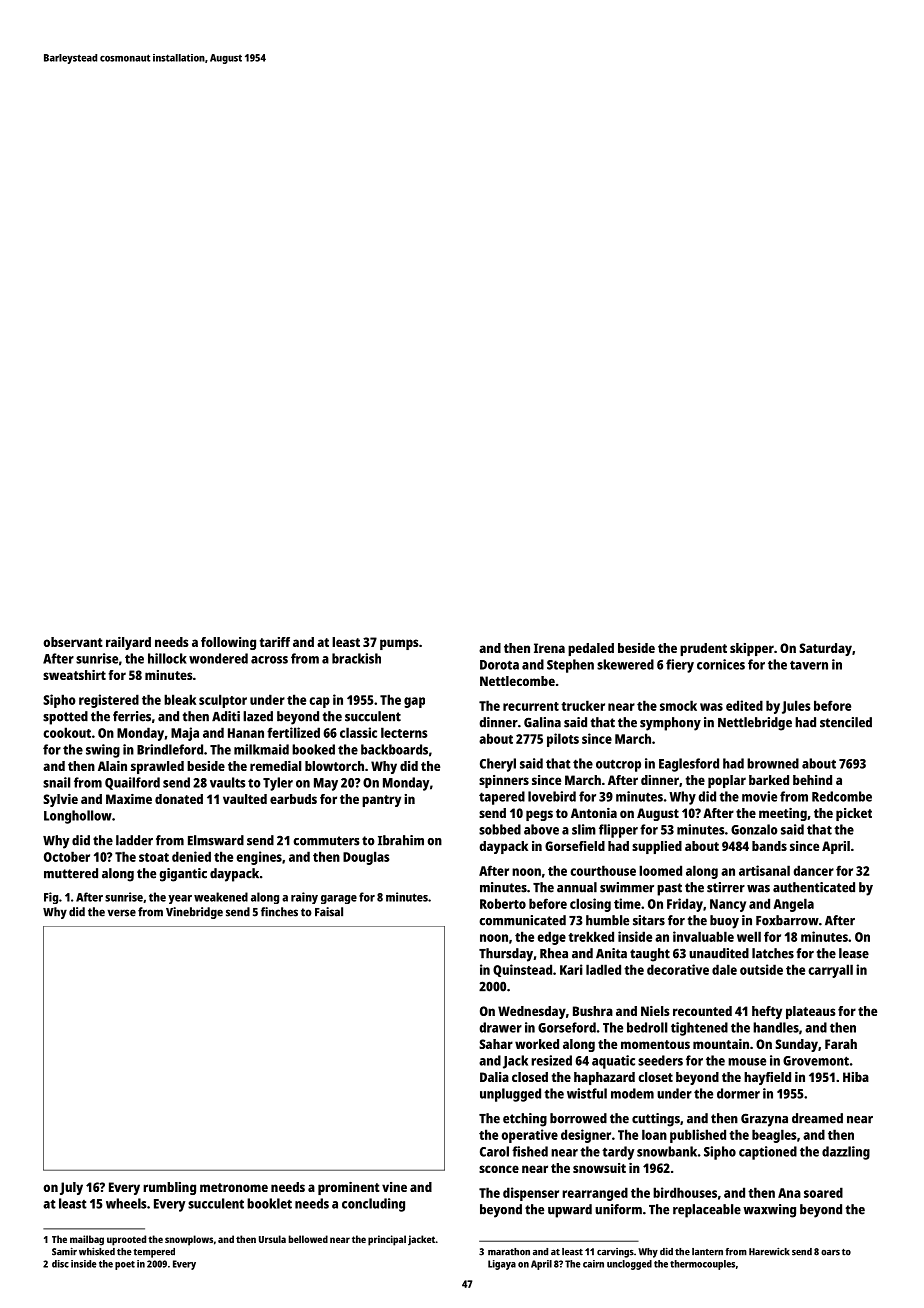  I want to click on poet, so click(125, 1265).
